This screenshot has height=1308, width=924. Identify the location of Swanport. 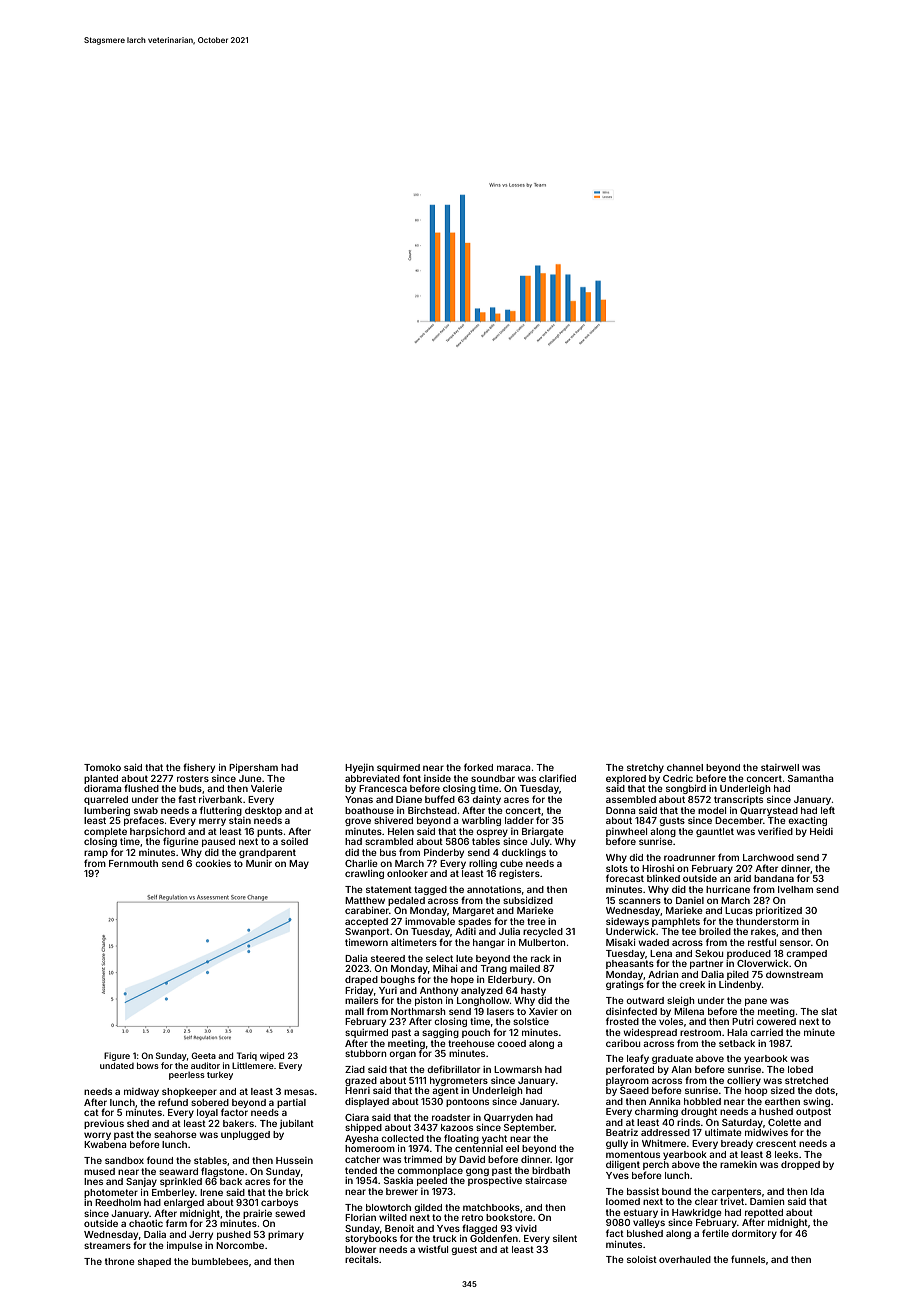
(367, 932).
